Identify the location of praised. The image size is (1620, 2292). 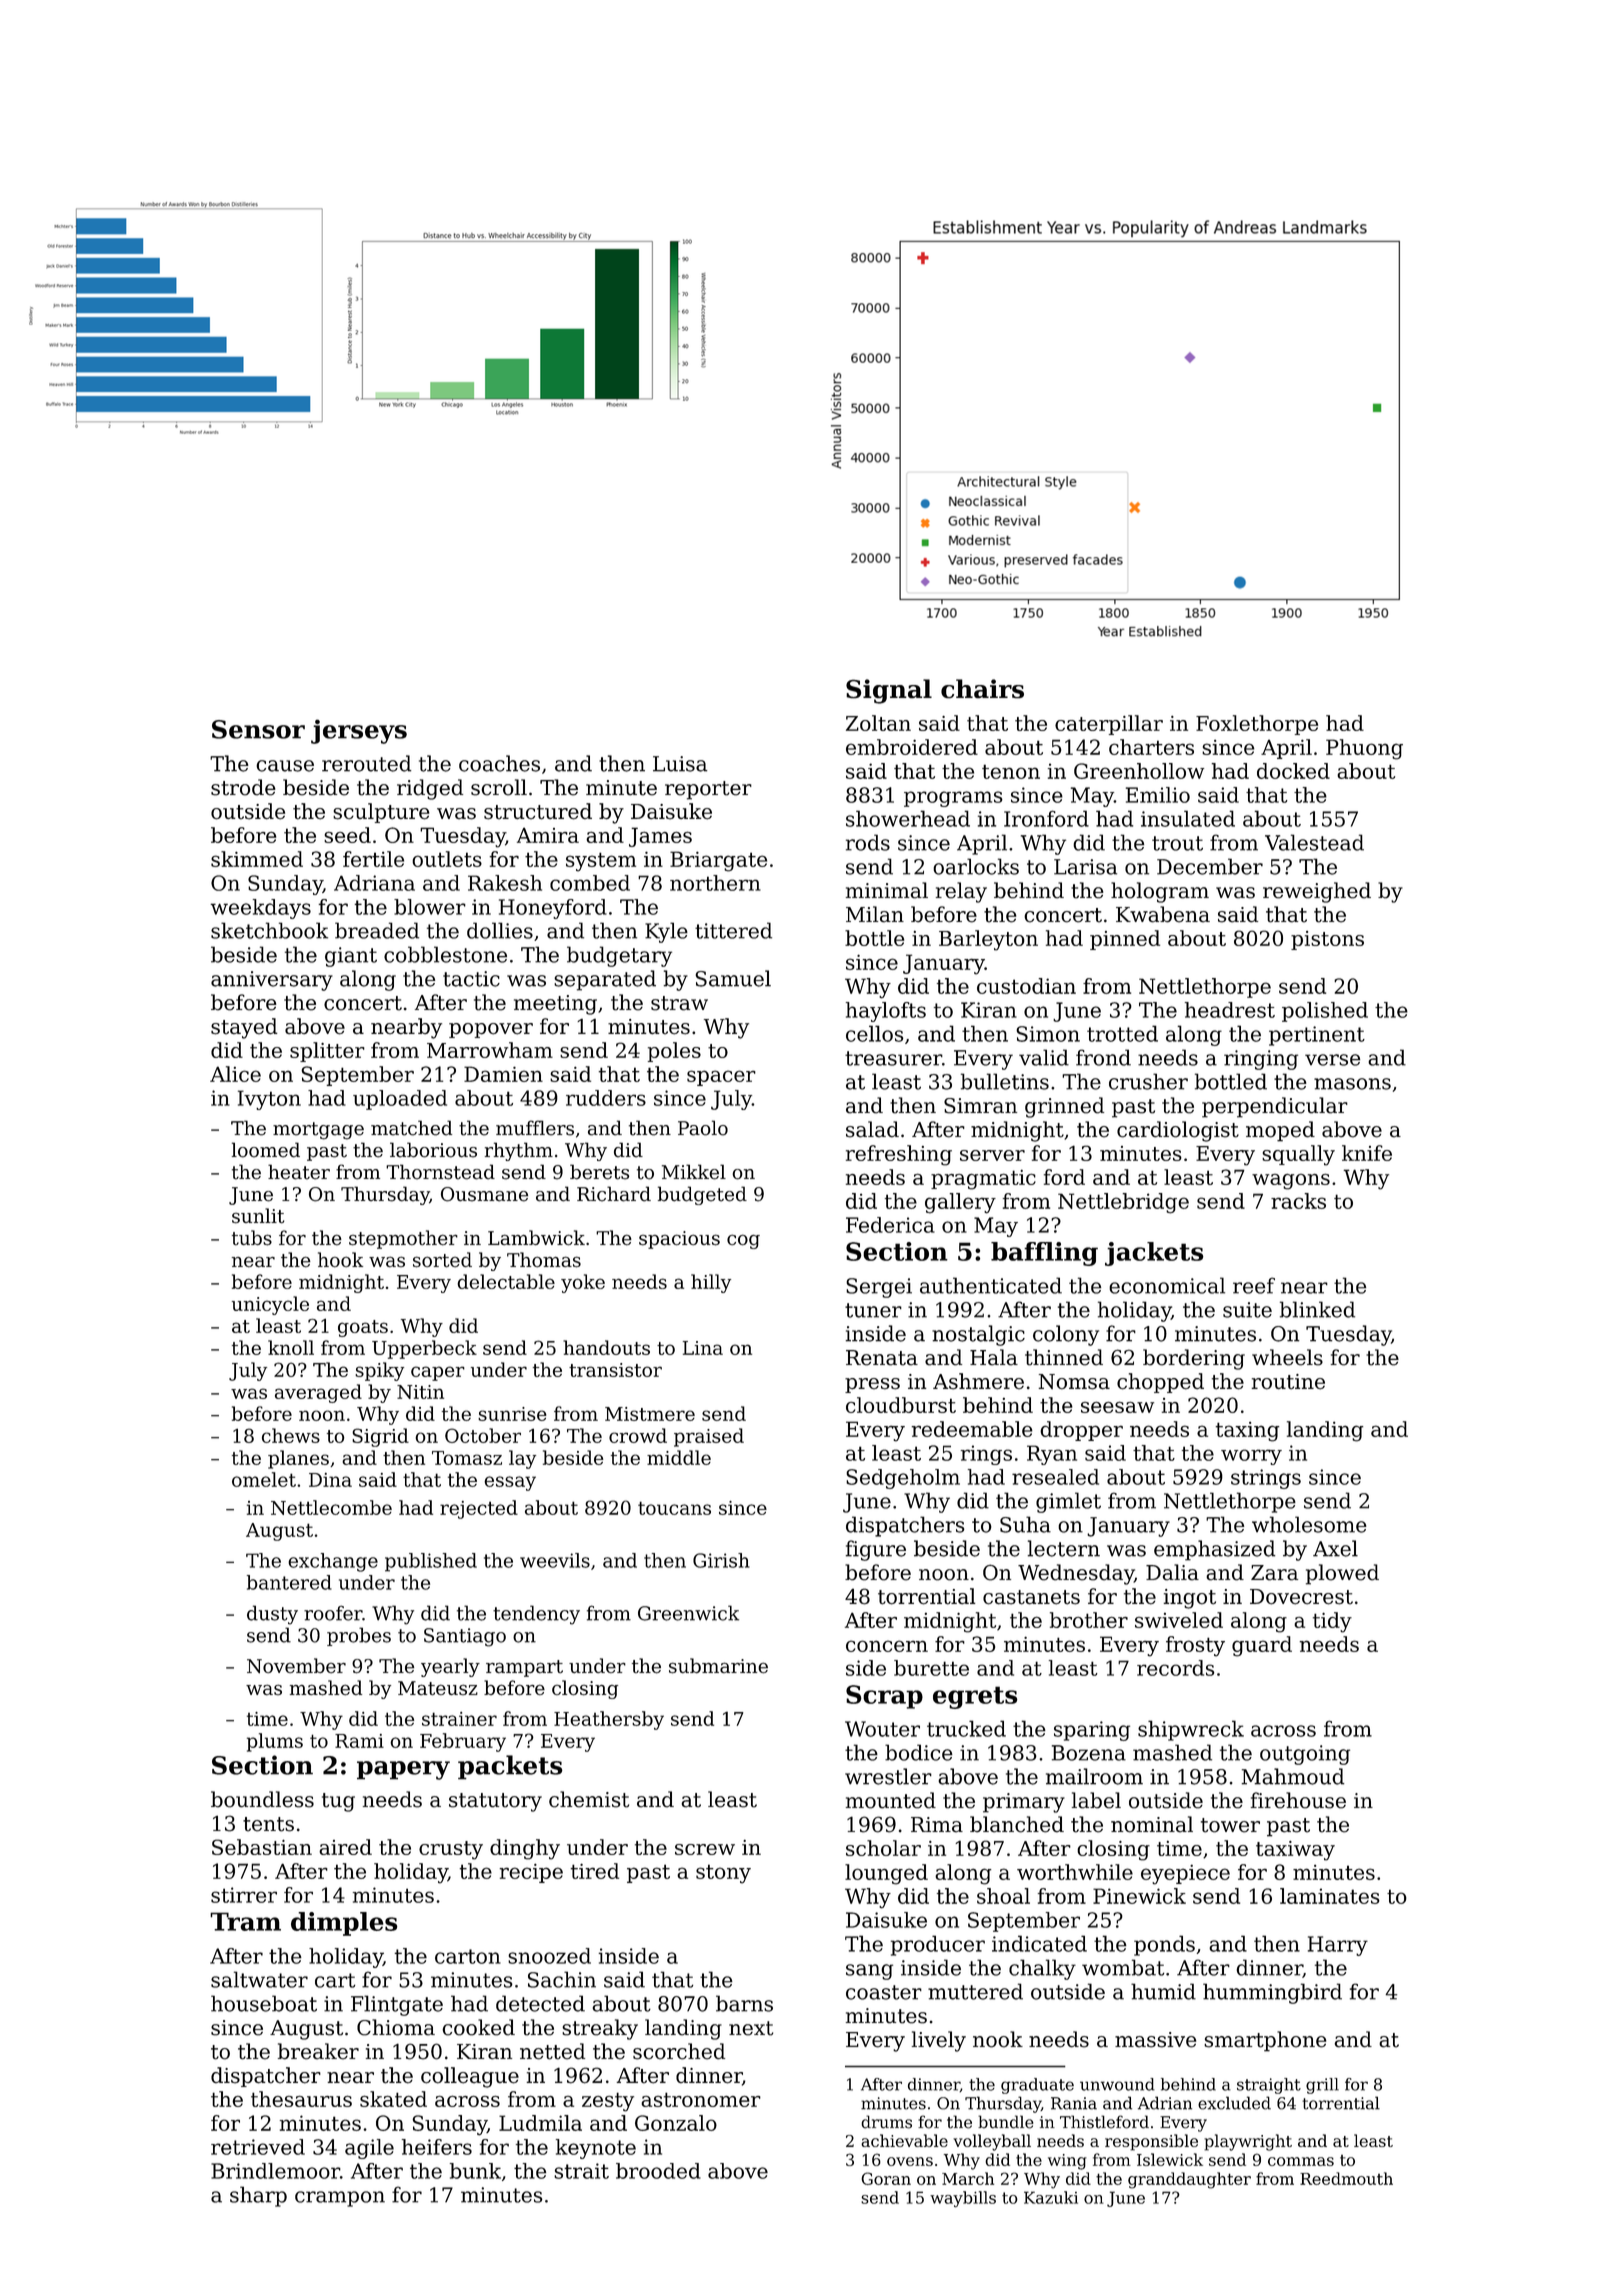
(709, 1437).
